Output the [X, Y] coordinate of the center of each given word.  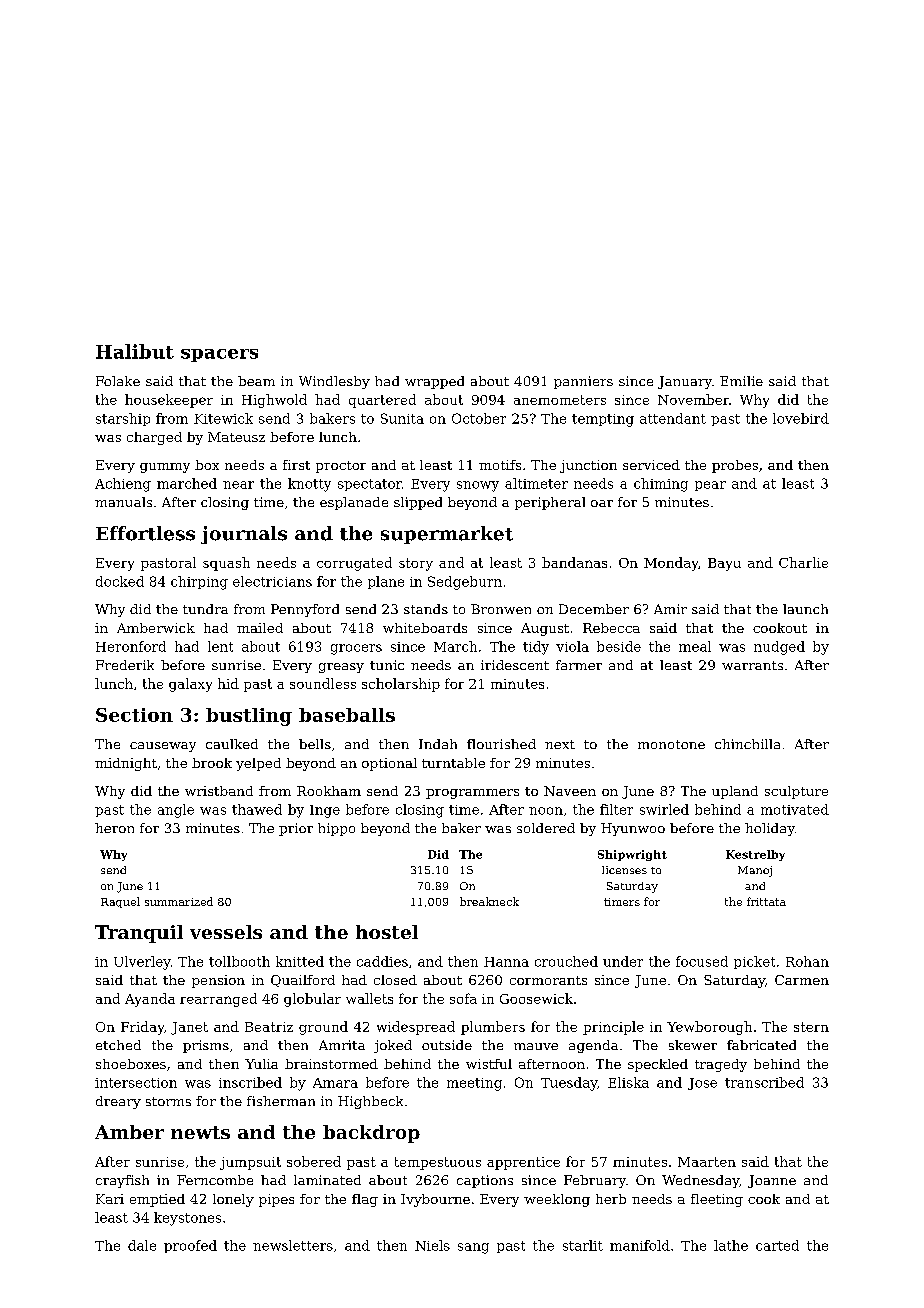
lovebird [801, 418]
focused [702, 961]
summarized [179, 901]
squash [226, 564]
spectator [370, 485]
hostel [387, 932]
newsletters [293, 1245]
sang [473, 1248]
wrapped [434, 382]
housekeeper [169, 401]
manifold [640, 1245]
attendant [673, 418]
